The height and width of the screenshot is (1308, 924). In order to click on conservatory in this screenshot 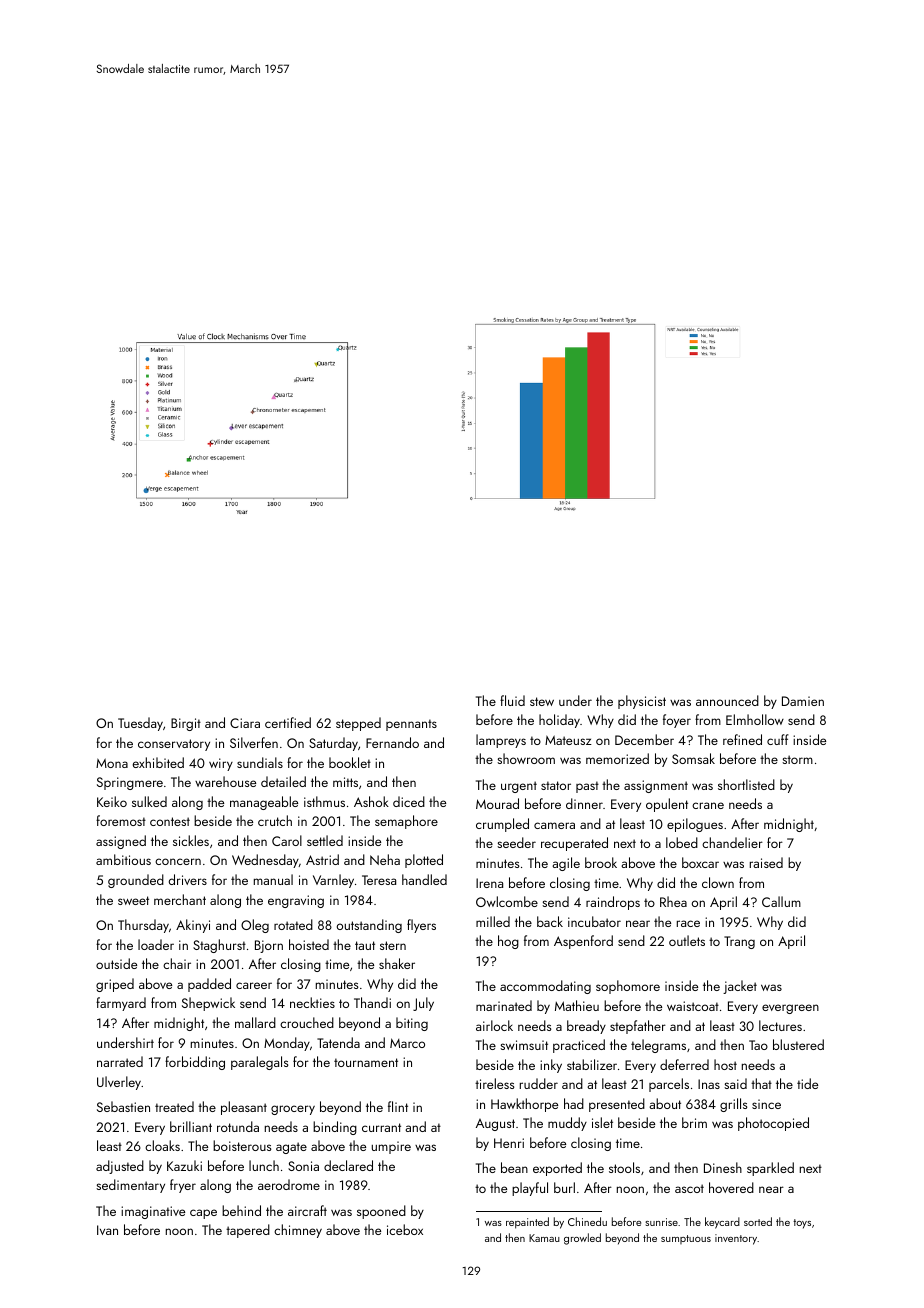, I will do `click(174, 745)`.
